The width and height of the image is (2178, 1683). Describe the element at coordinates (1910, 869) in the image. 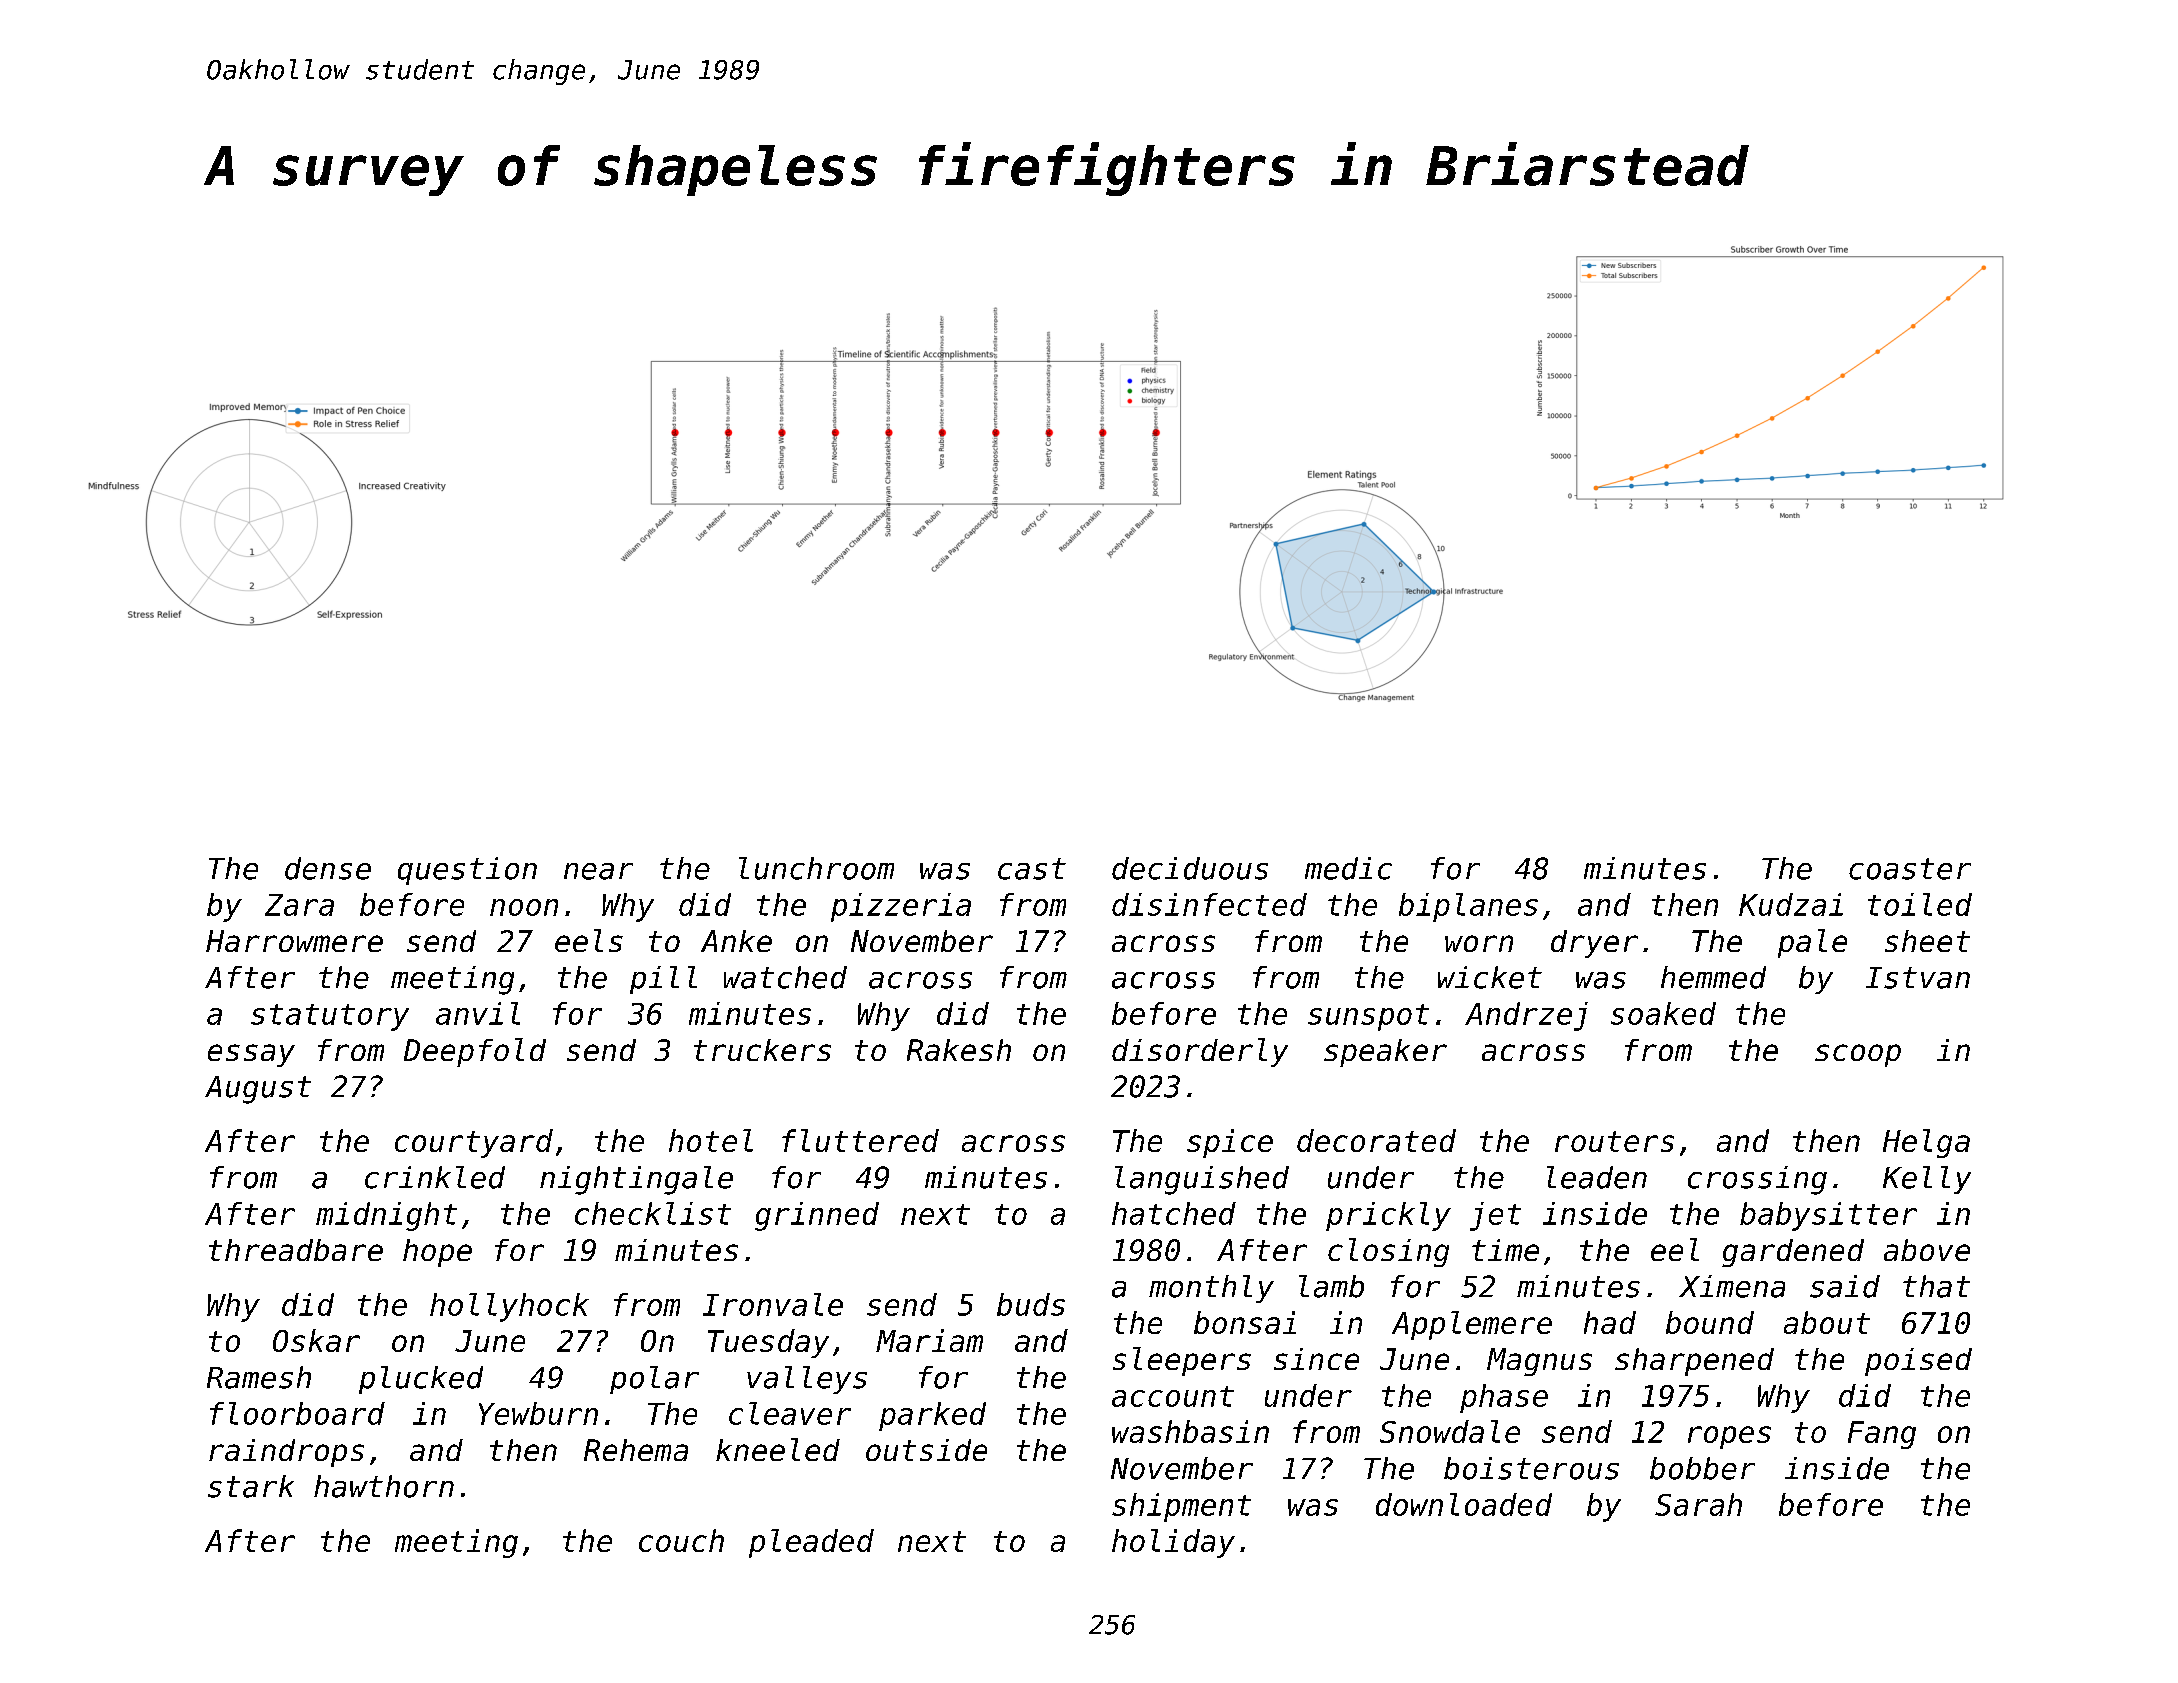

I see `coaster` at that location.
